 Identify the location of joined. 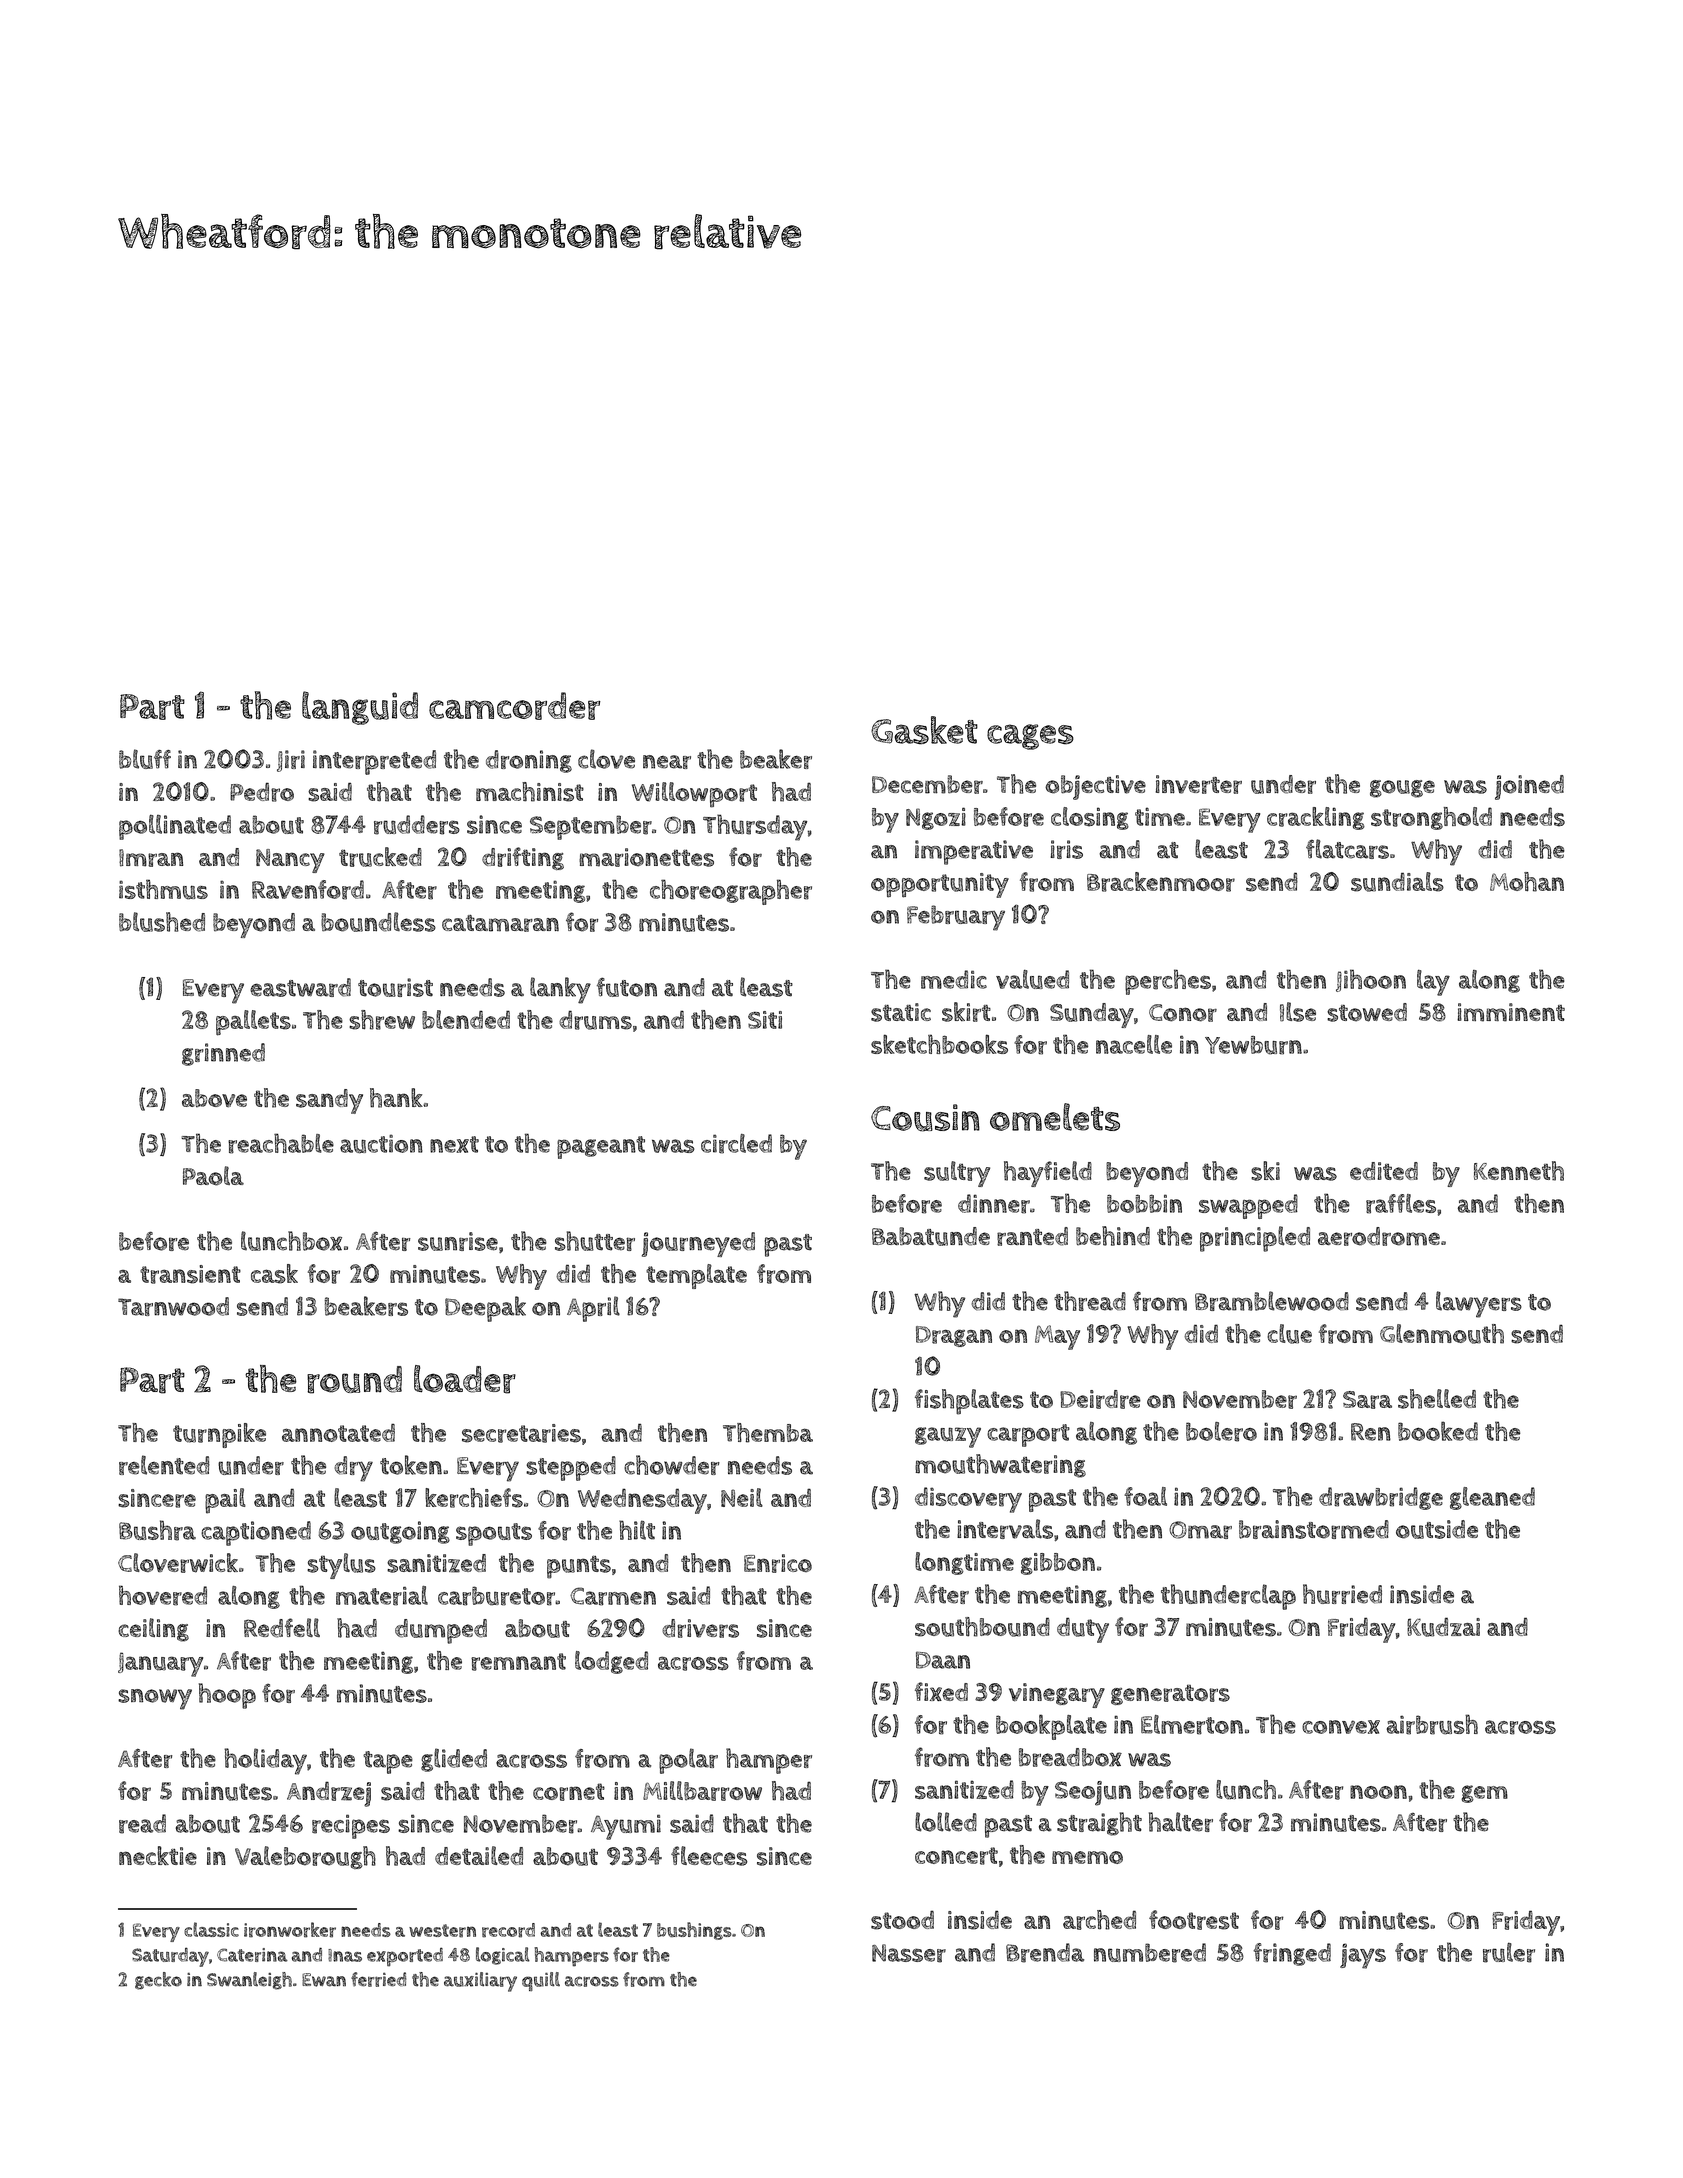
(1529, 787).
